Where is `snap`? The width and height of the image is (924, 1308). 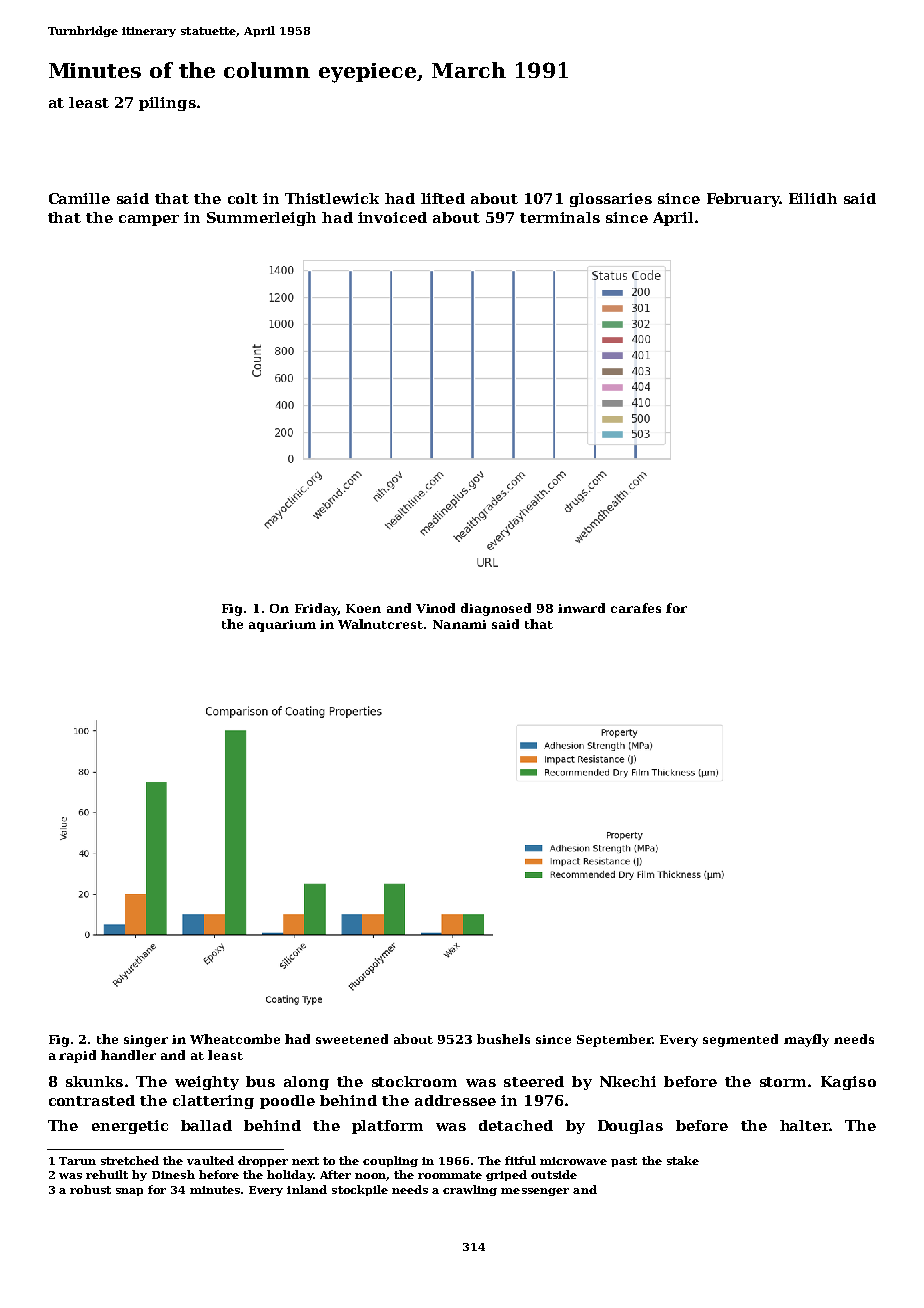
snap is located at coordinates (129, 1192).
